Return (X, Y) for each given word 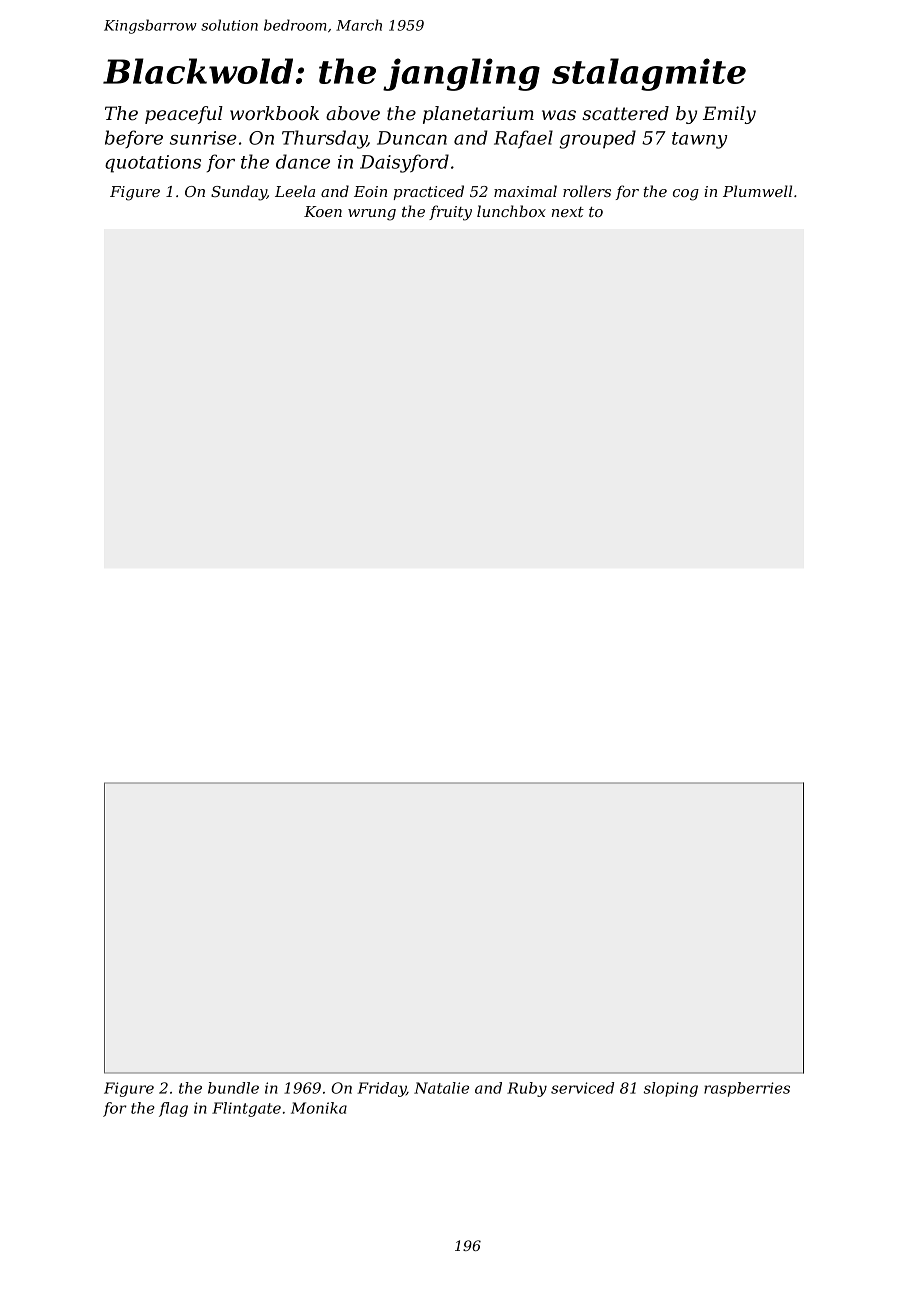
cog (686, 195)
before (134, 139)
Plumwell (757, 191)
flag (173, 1109)
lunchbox (511, 211)
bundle (233, 1088)
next (568, 212)
